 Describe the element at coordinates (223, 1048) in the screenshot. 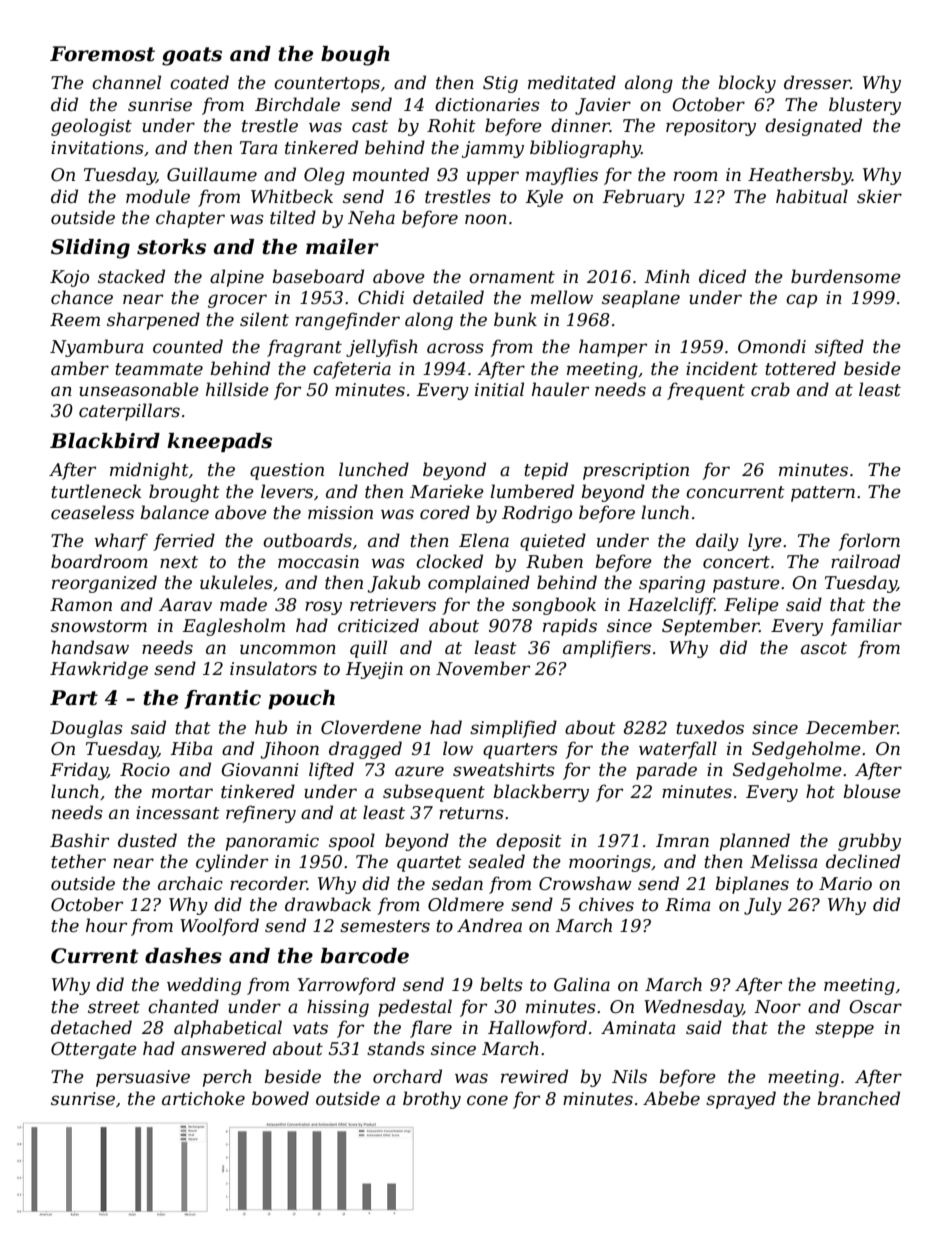

I see `answered` at that location.
